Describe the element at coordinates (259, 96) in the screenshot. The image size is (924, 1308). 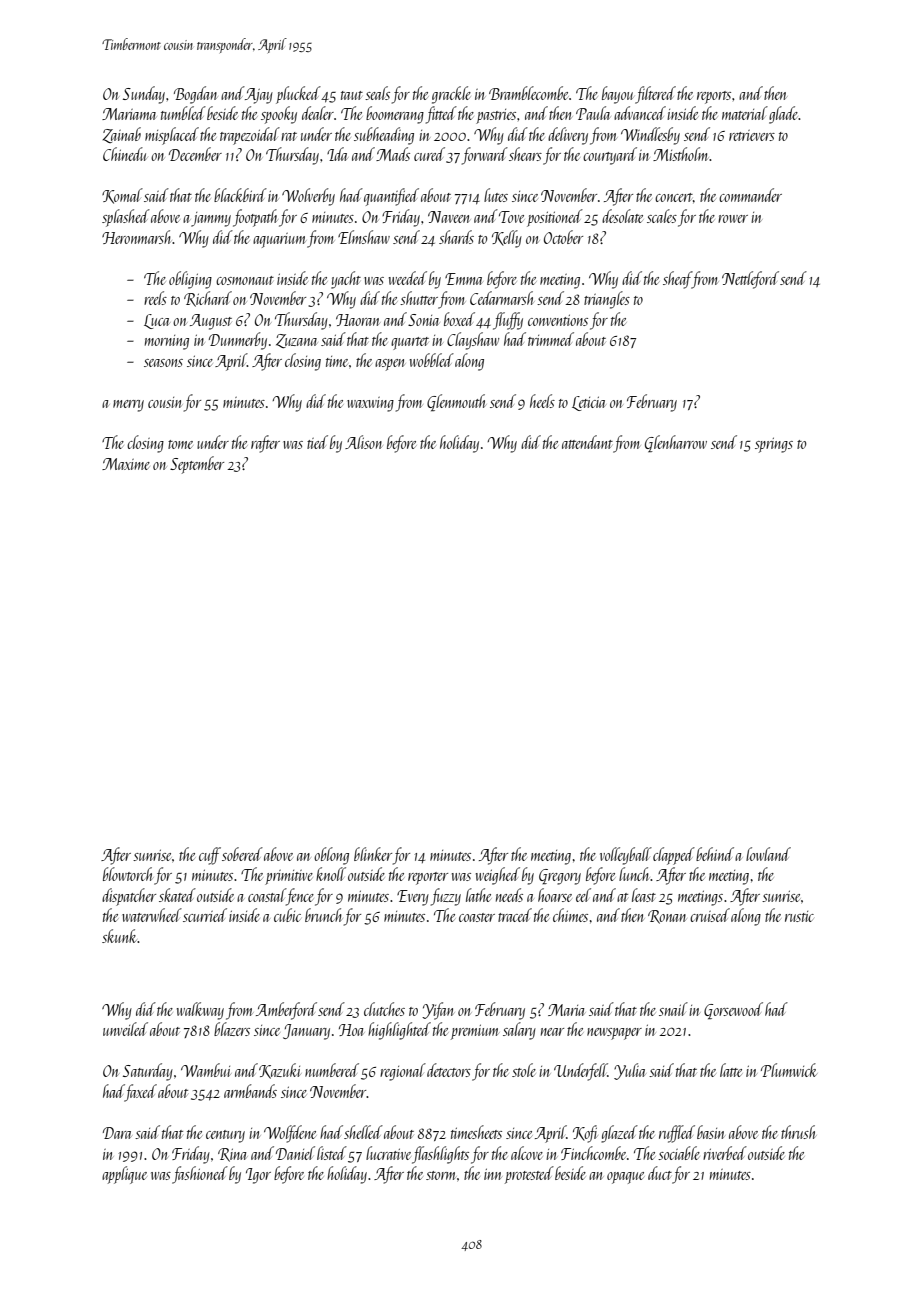
I see `Ajay` at that location.
